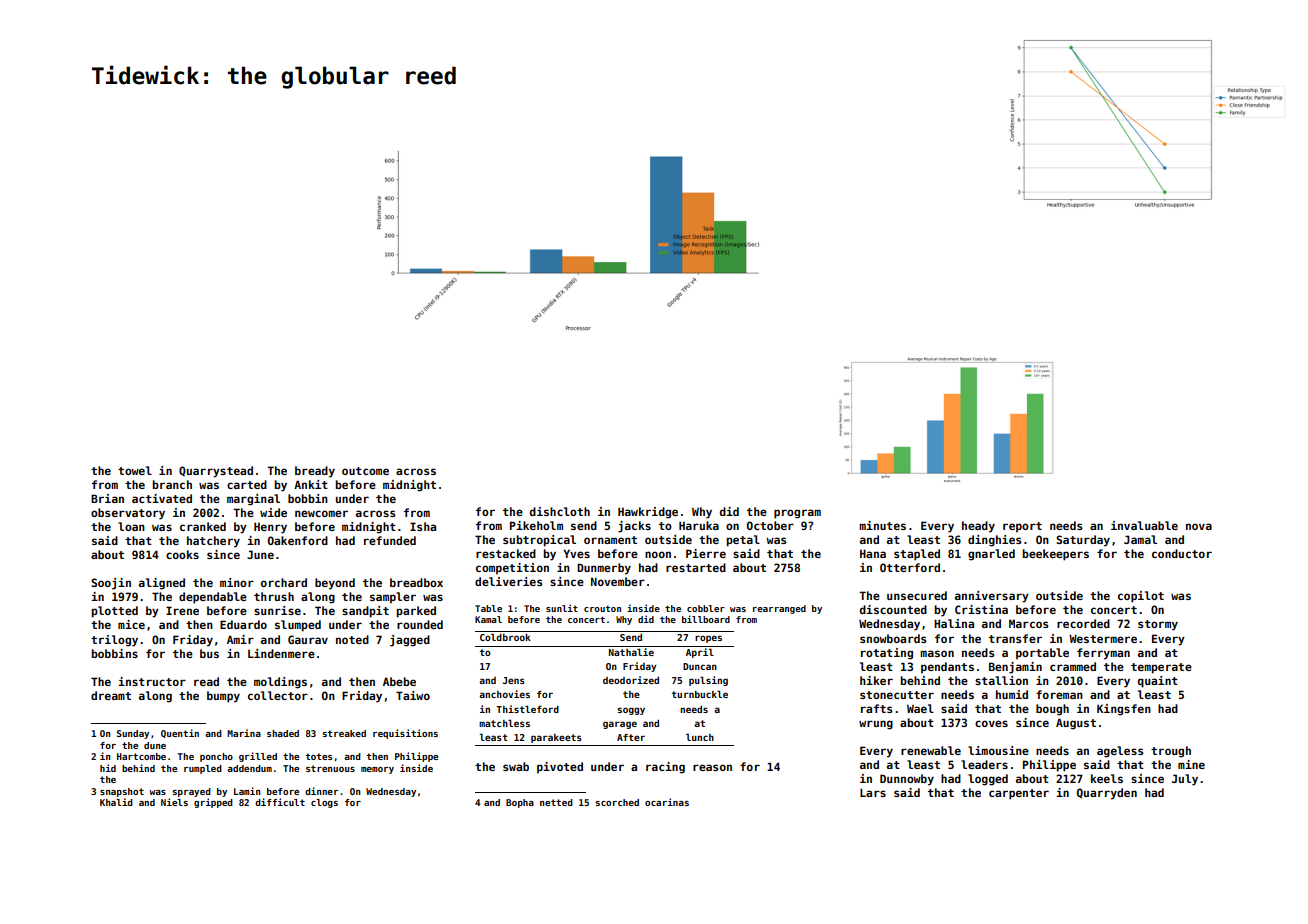 Image resolution: width=1308 pixels, height=924 pixels. I want to click on anniversary, so click(992, 597).
